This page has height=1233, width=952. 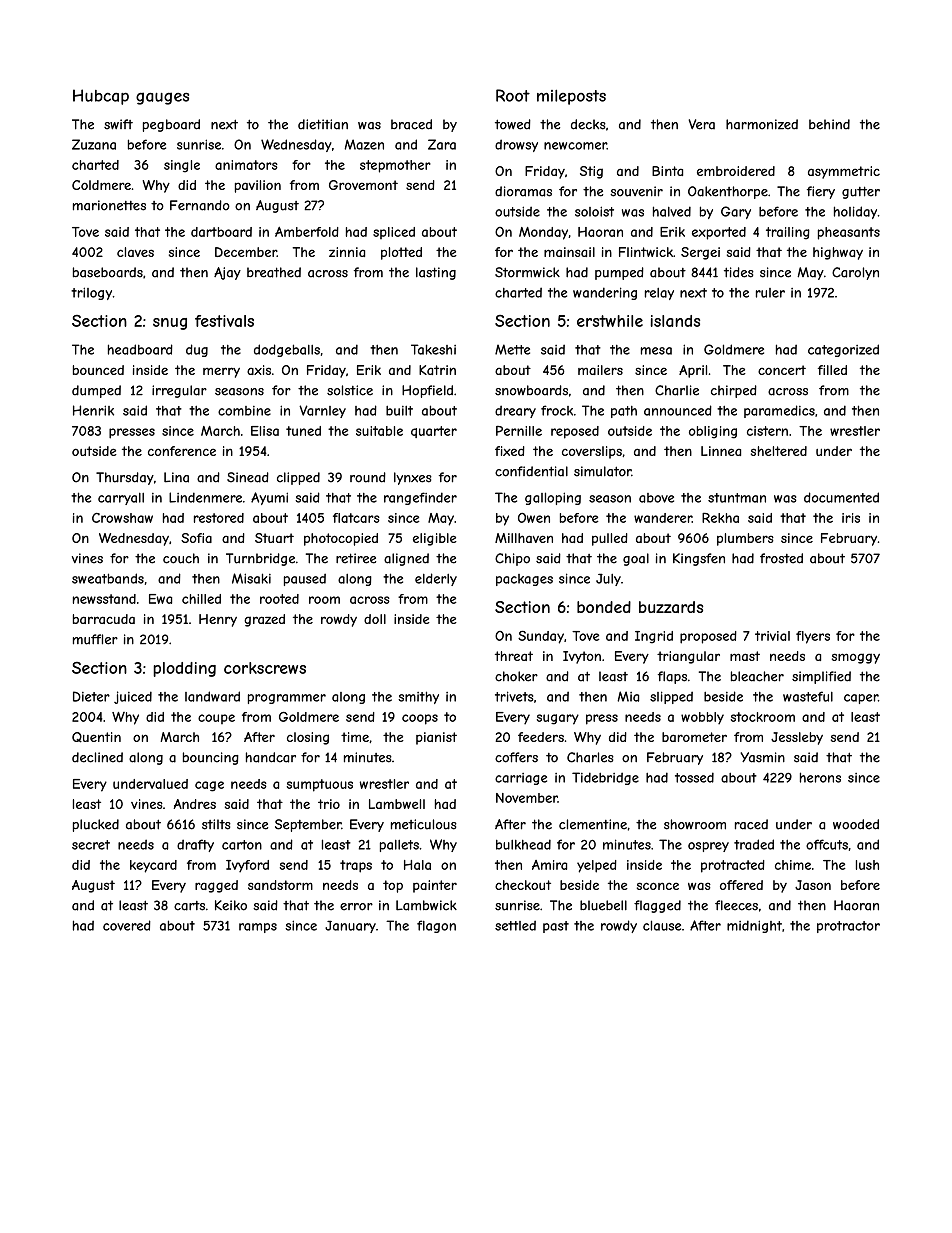 What do you see at coordinates (541, 737) in the page?
I see `feeders` at bounding box center [541, 737].
